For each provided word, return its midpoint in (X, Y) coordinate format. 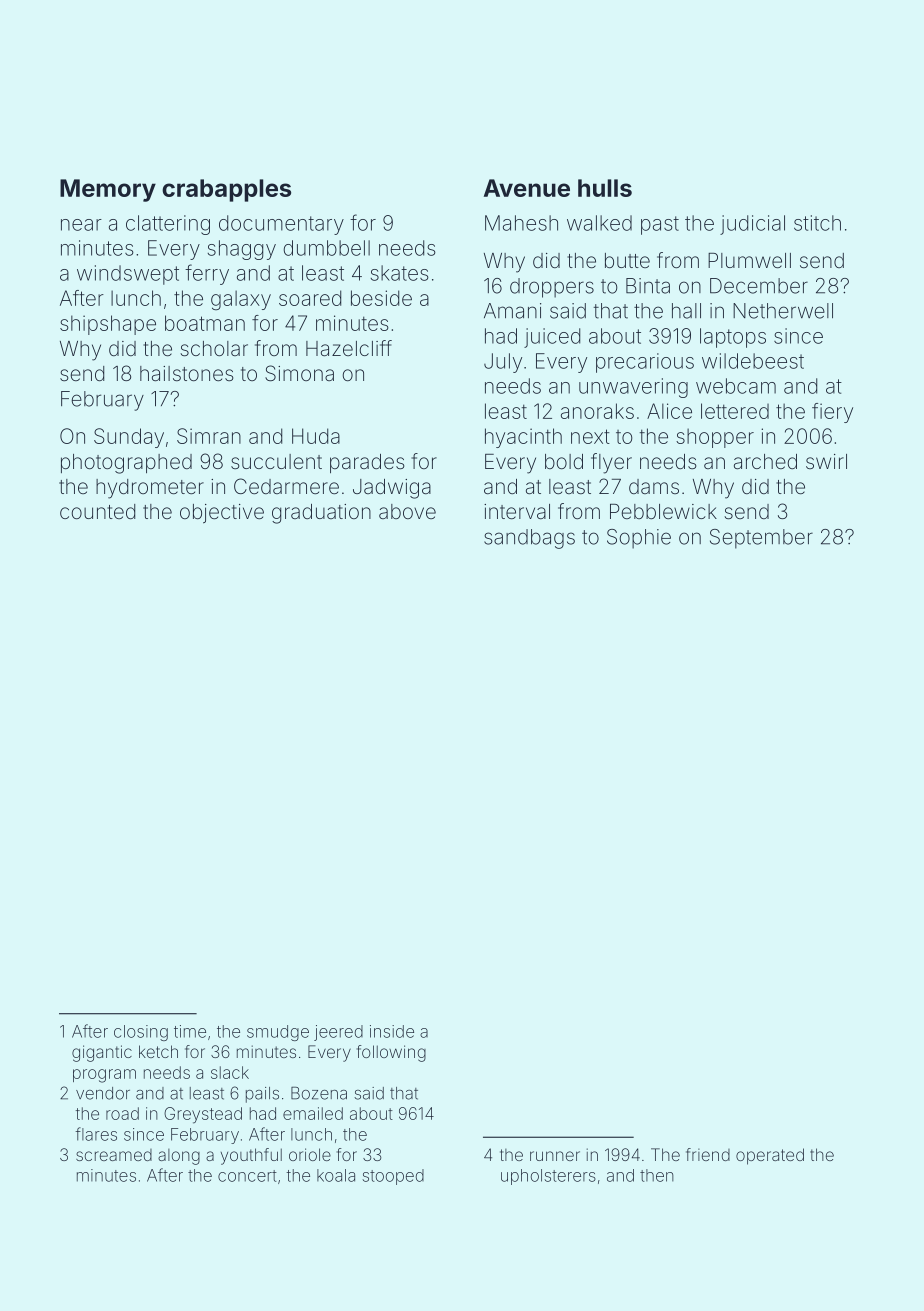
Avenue (527, 188)
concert (247, 1176)
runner (555, 1156)
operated (770, 1156)
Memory (108, 190)
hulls (605, 188)
